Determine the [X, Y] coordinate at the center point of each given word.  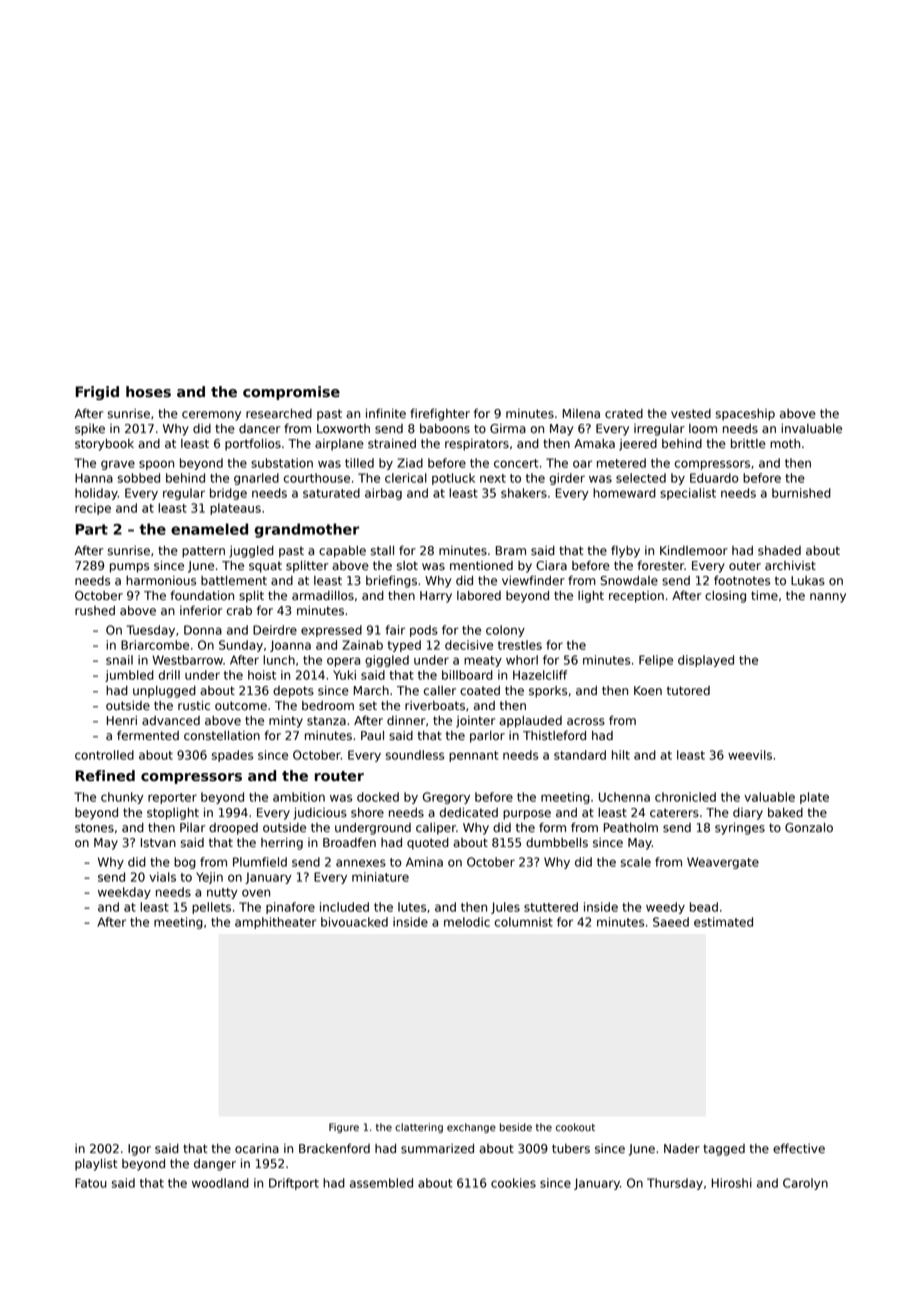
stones [94, 828]
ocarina [257, 1149]
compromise [291, 393]
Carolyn [805, 1184]
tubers [571, 1149]
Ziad [410, 463]
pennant [473, 756]
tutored [688, 691]
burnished [801, 493]
